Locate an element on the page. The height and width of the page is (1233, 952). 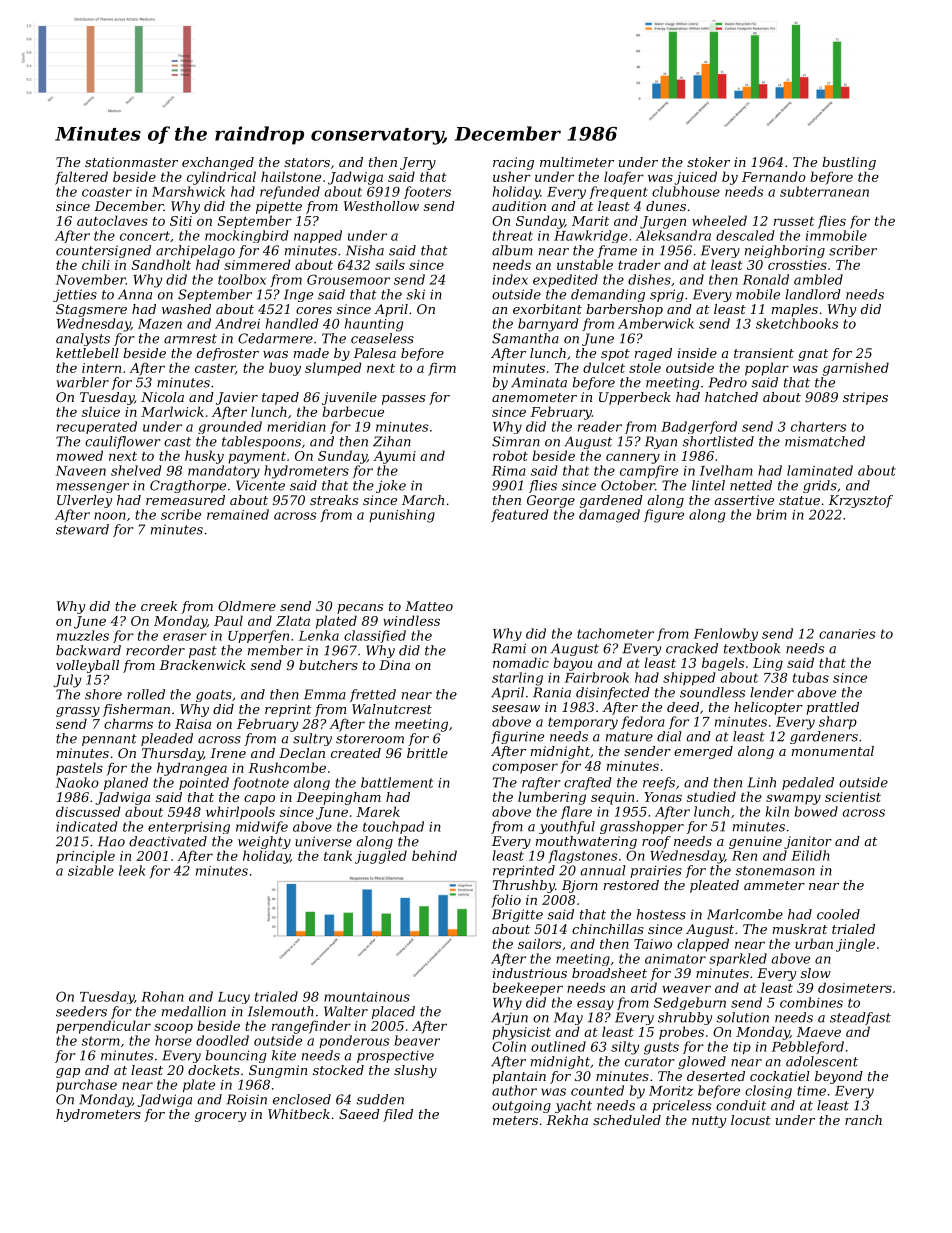
shelved is located at coordinates (136, 470).
